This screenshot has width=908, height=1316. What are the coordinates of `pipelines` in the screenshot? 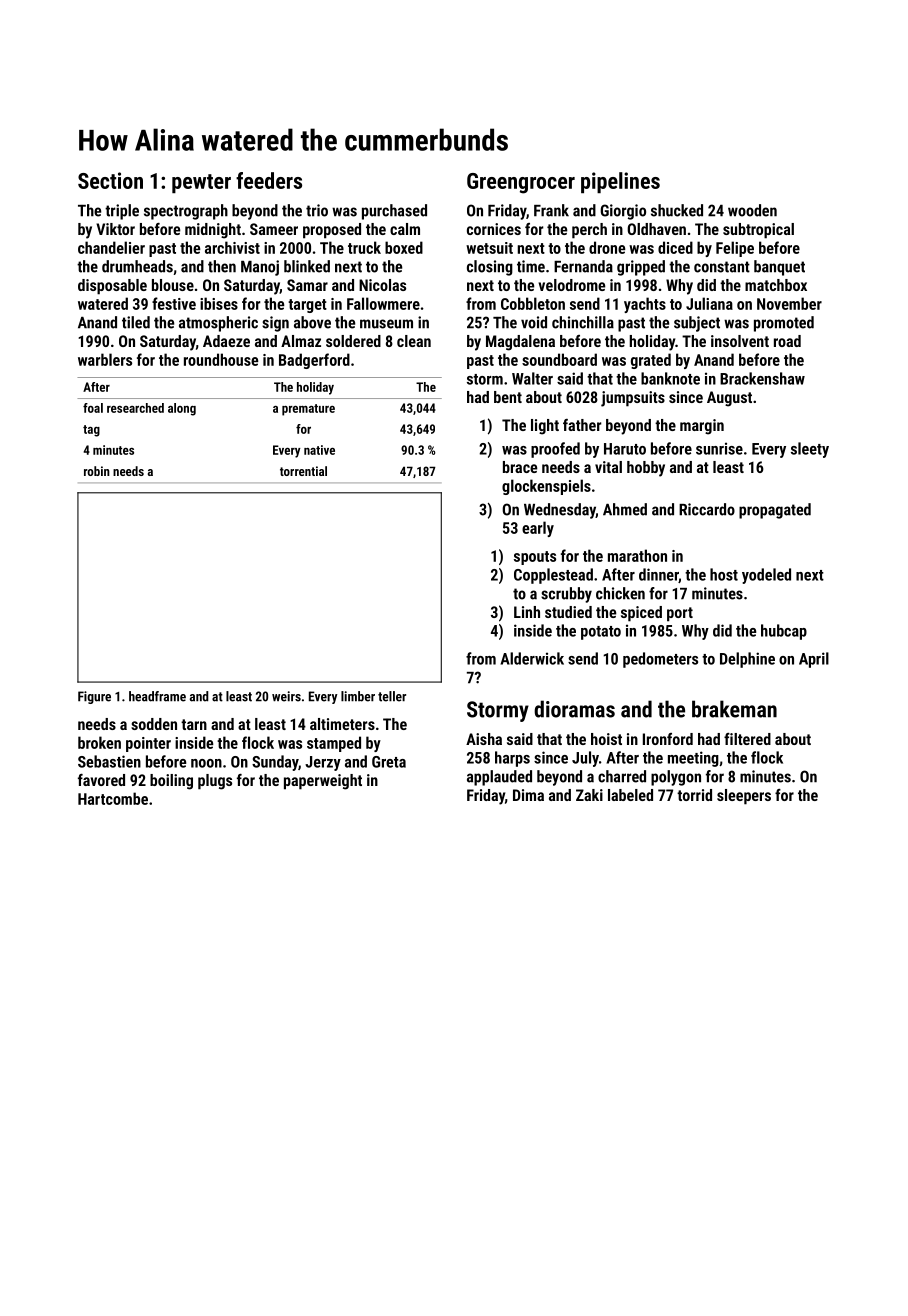 It's located at (620, 182).
